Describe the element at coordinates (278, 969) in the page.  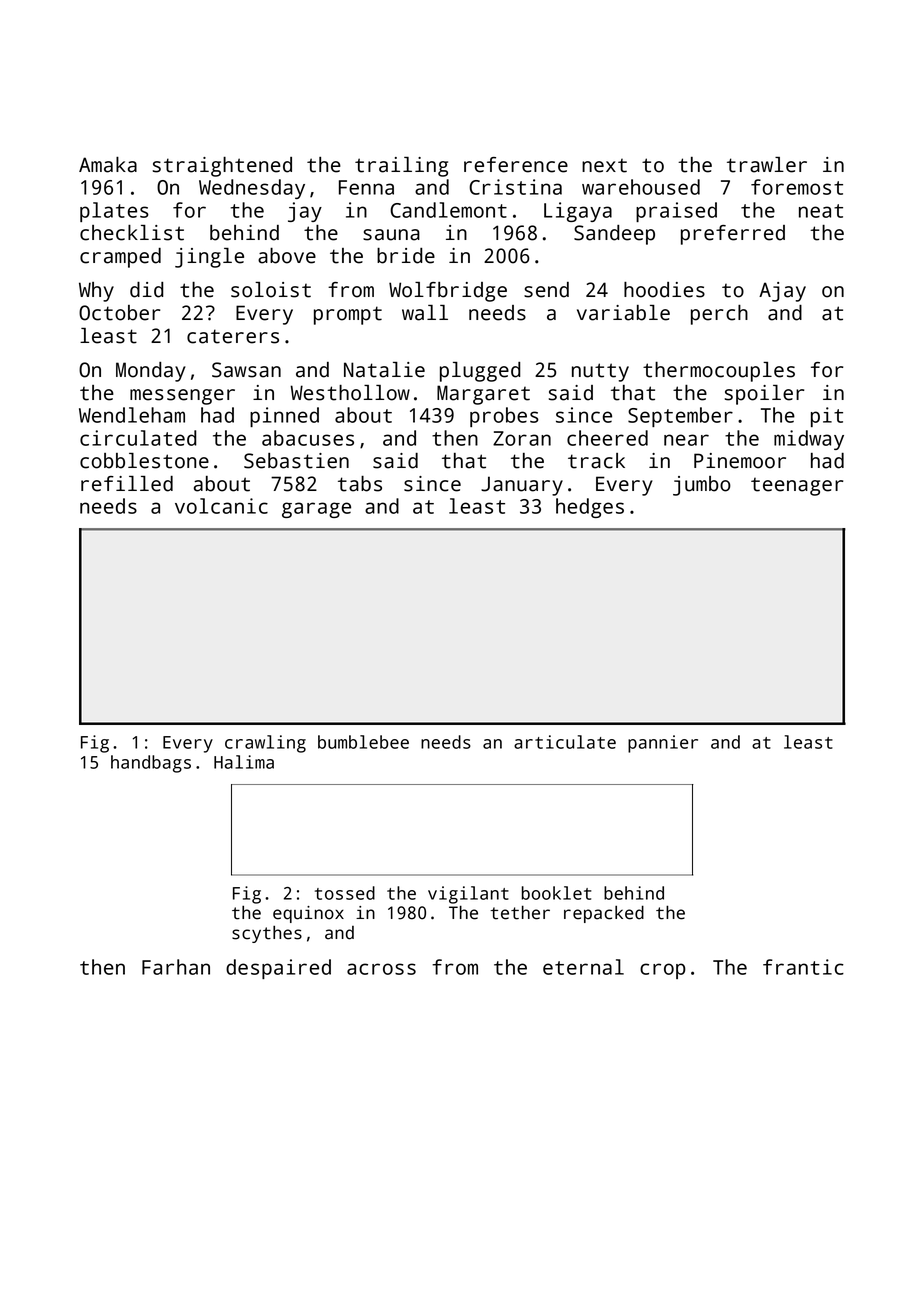
I see `despaired` at that location.
